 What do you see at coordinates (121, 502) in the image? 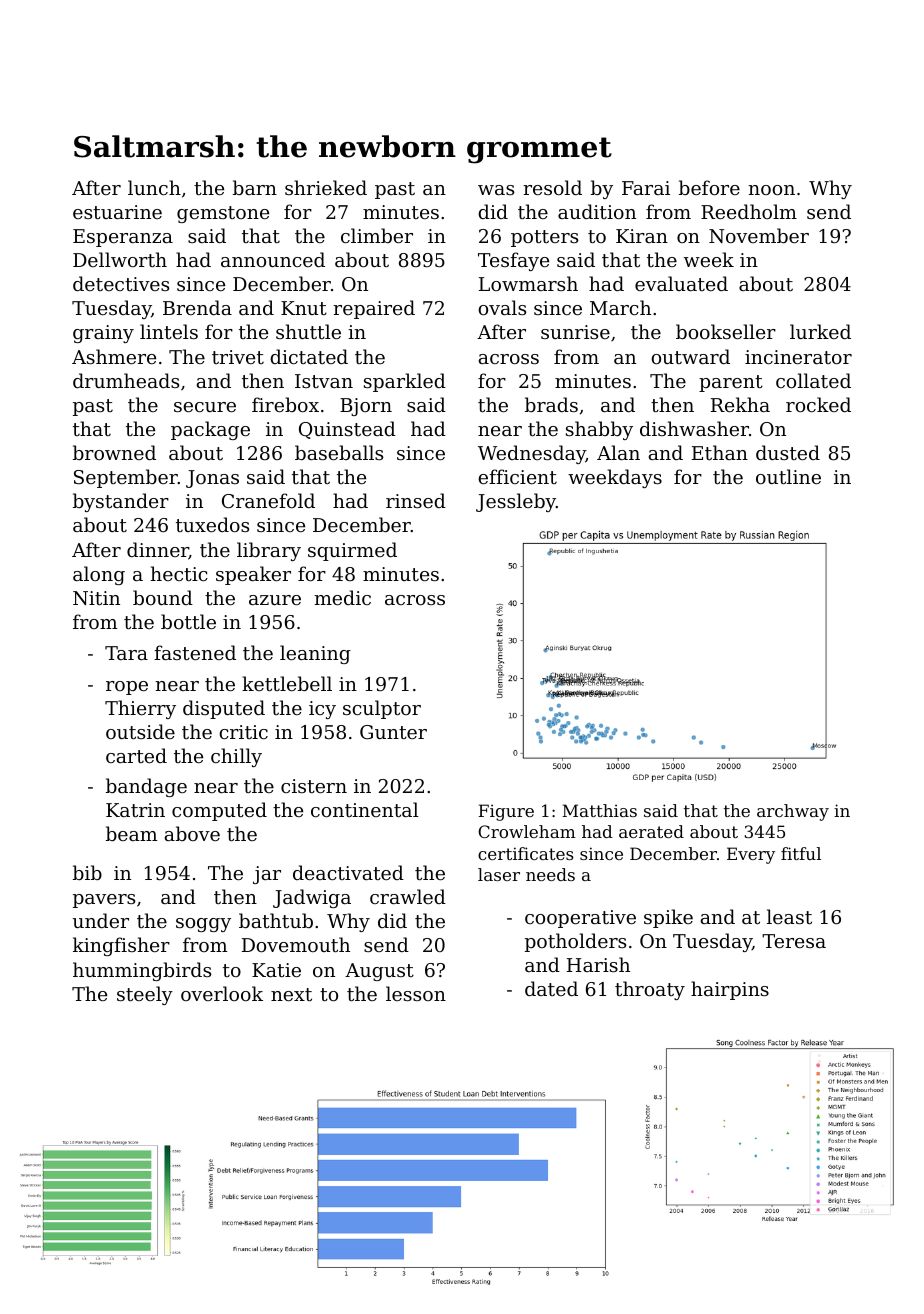
I see `bystander` at bounding box center [121, 502].
